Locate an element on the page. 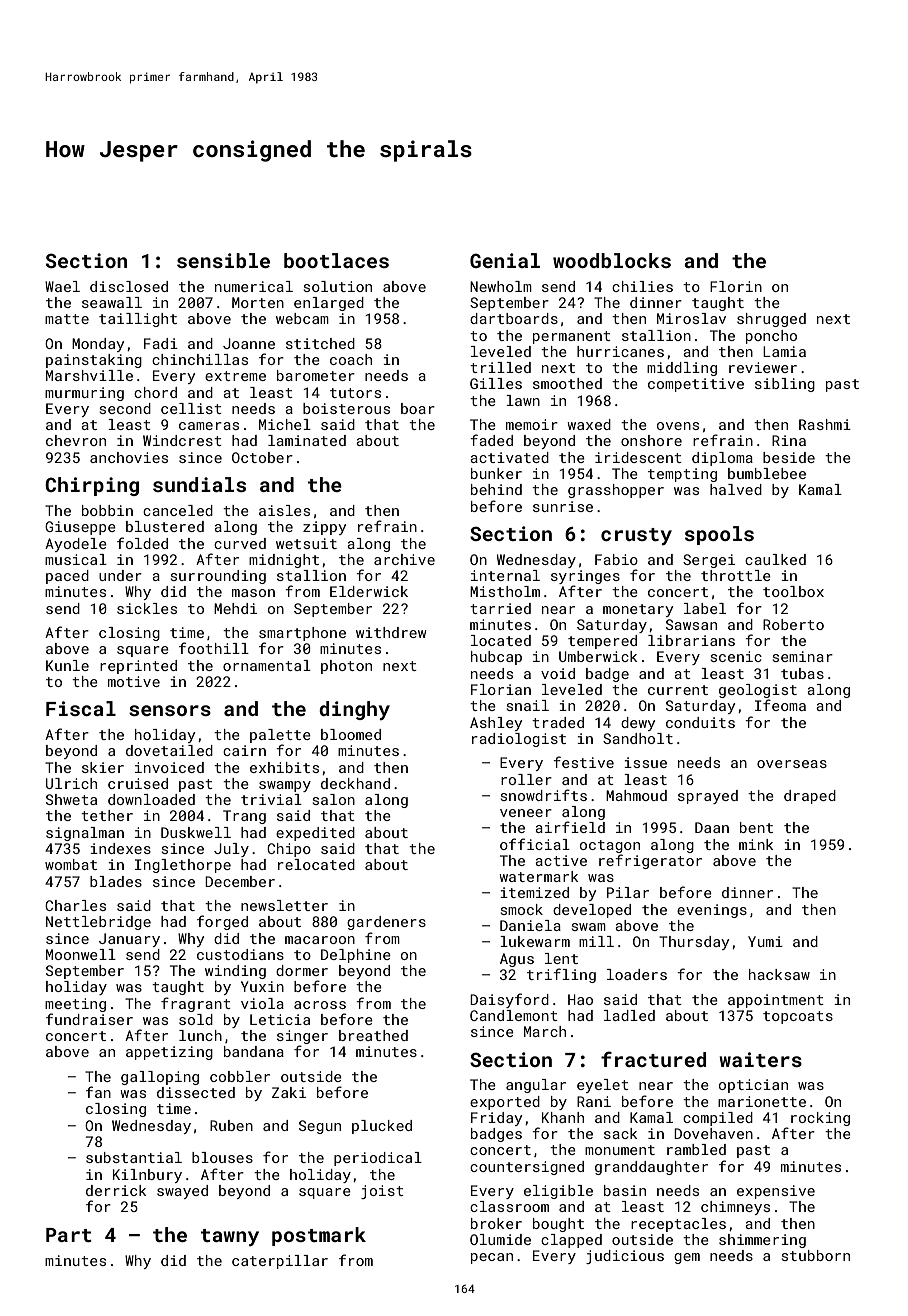 The image size is (908, 1316). breathed is located at coordinates (373, 1035).
